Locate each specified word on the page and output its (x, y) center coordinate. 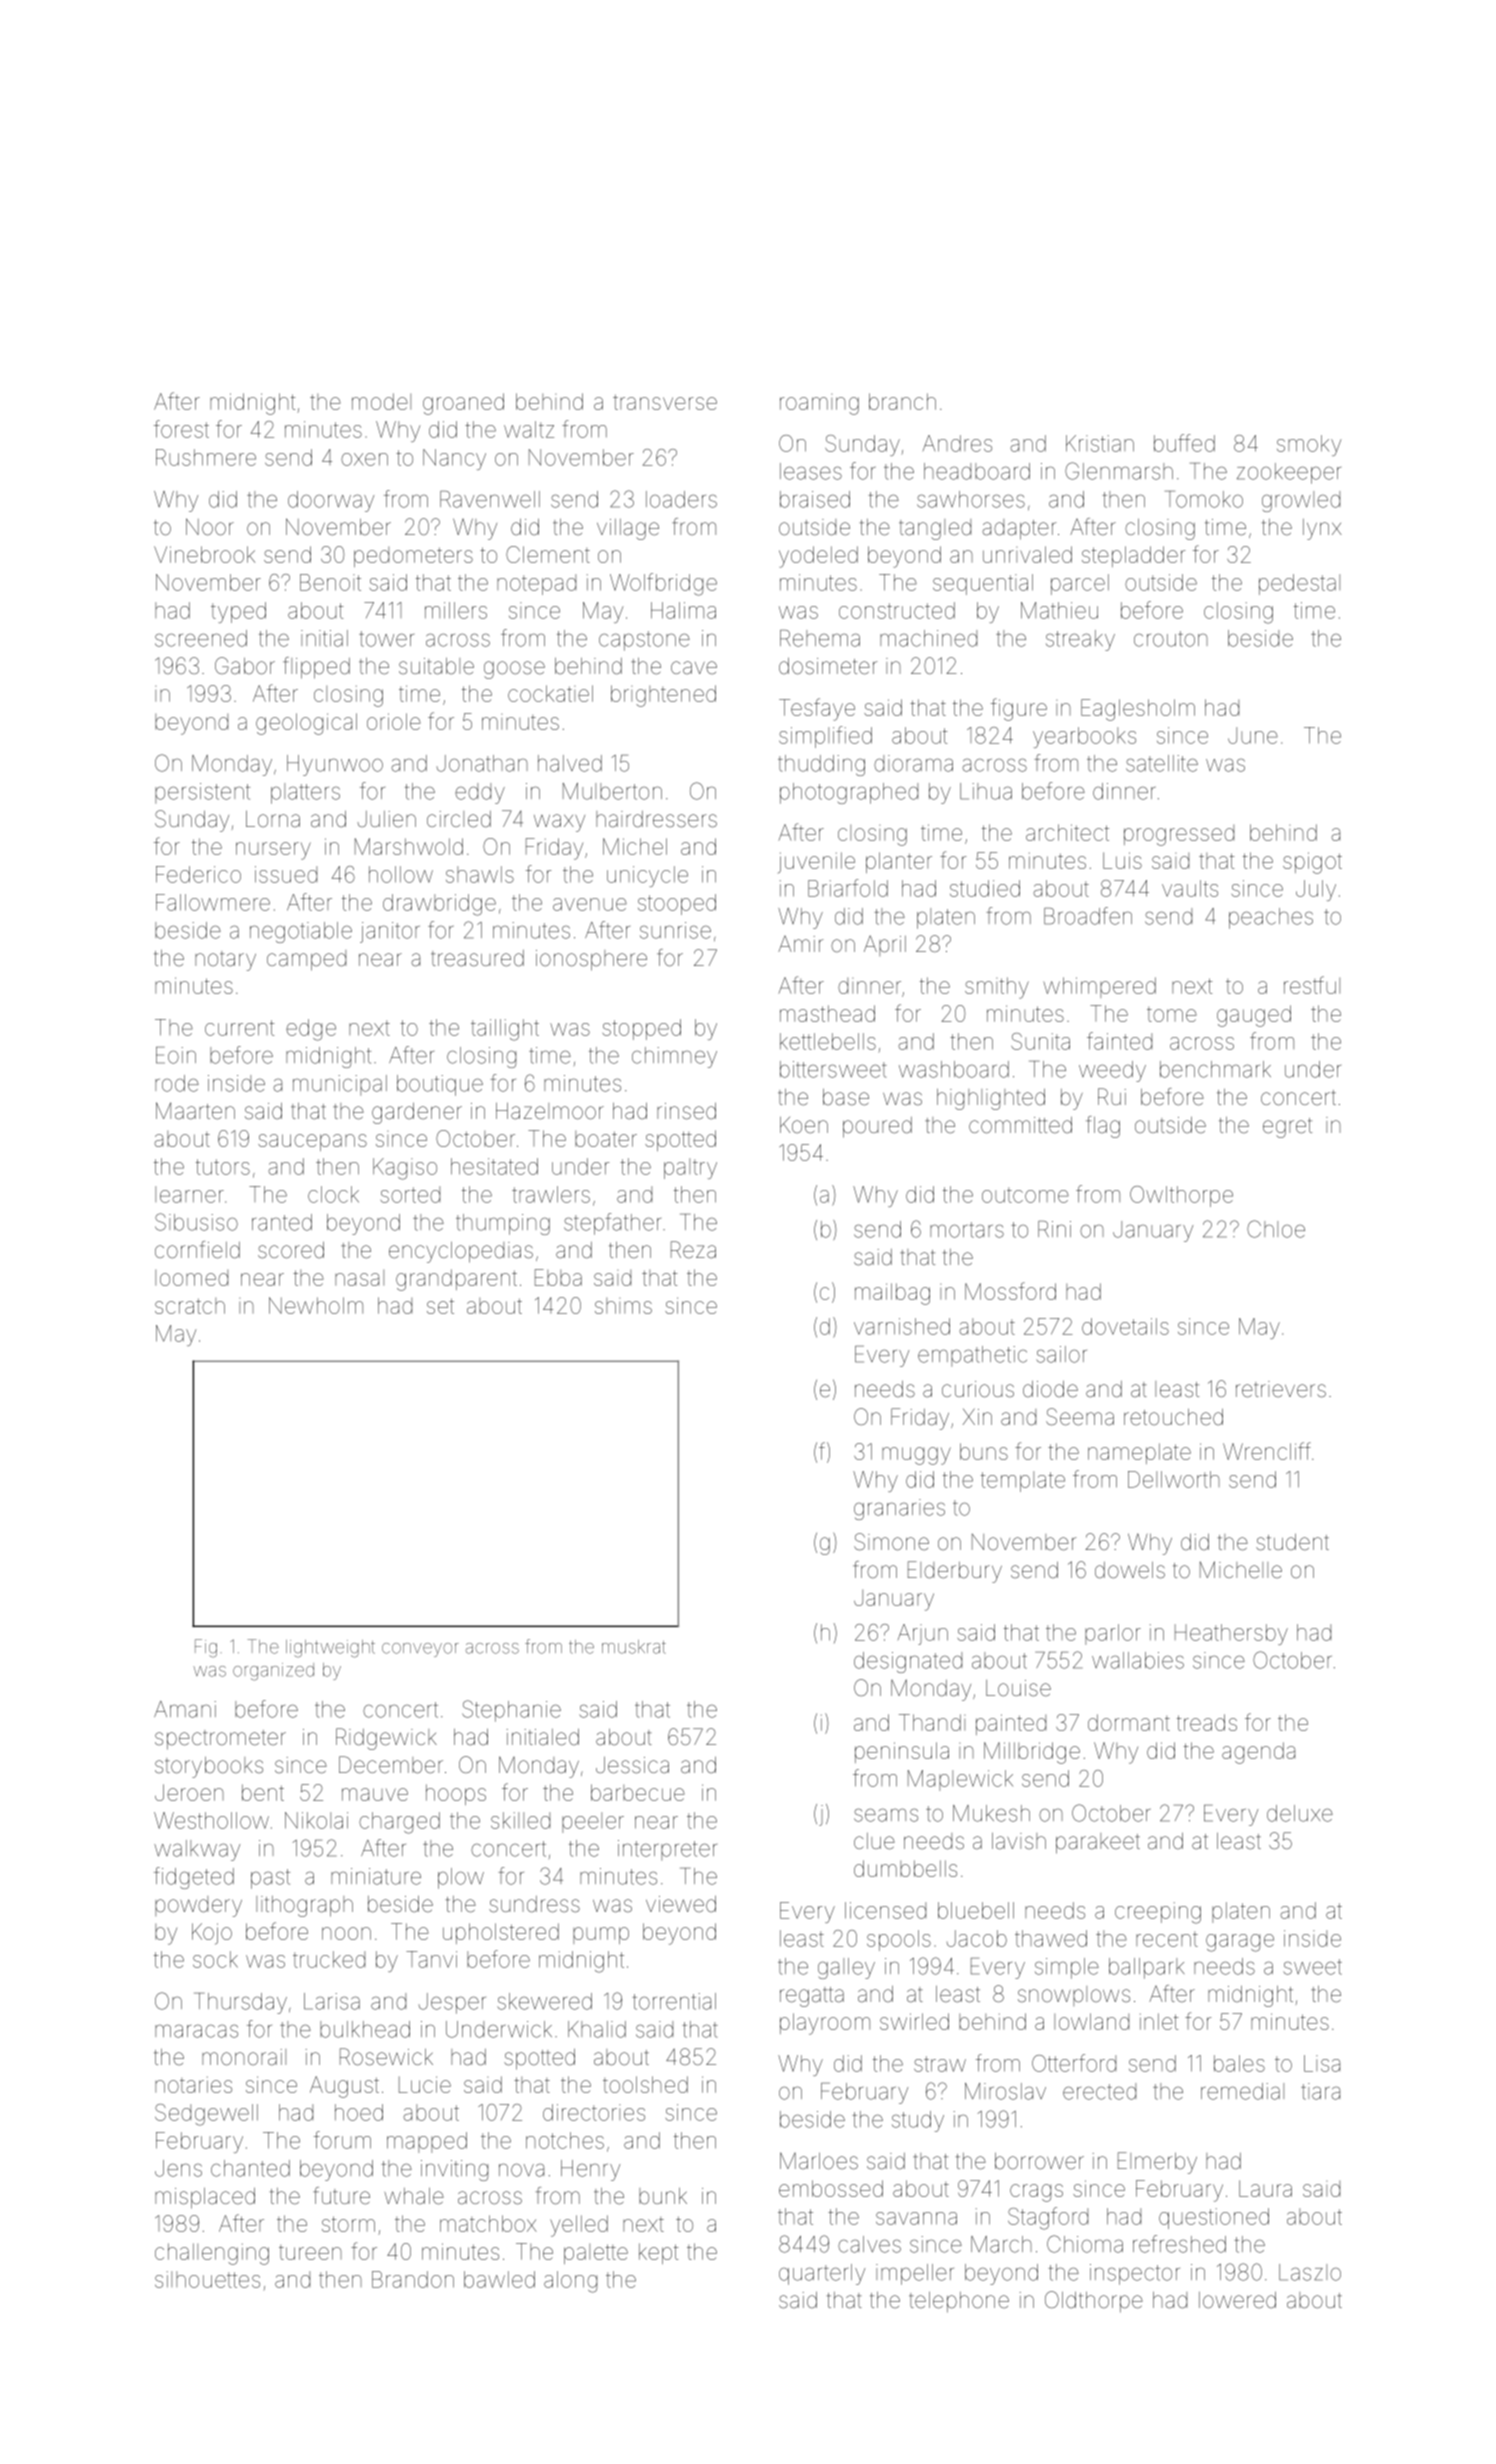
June (1253, 735)
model (381, 401)
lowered (1237, 2300)
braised (815, 499)
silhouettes (207, 2279)
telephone (959, 2302)
